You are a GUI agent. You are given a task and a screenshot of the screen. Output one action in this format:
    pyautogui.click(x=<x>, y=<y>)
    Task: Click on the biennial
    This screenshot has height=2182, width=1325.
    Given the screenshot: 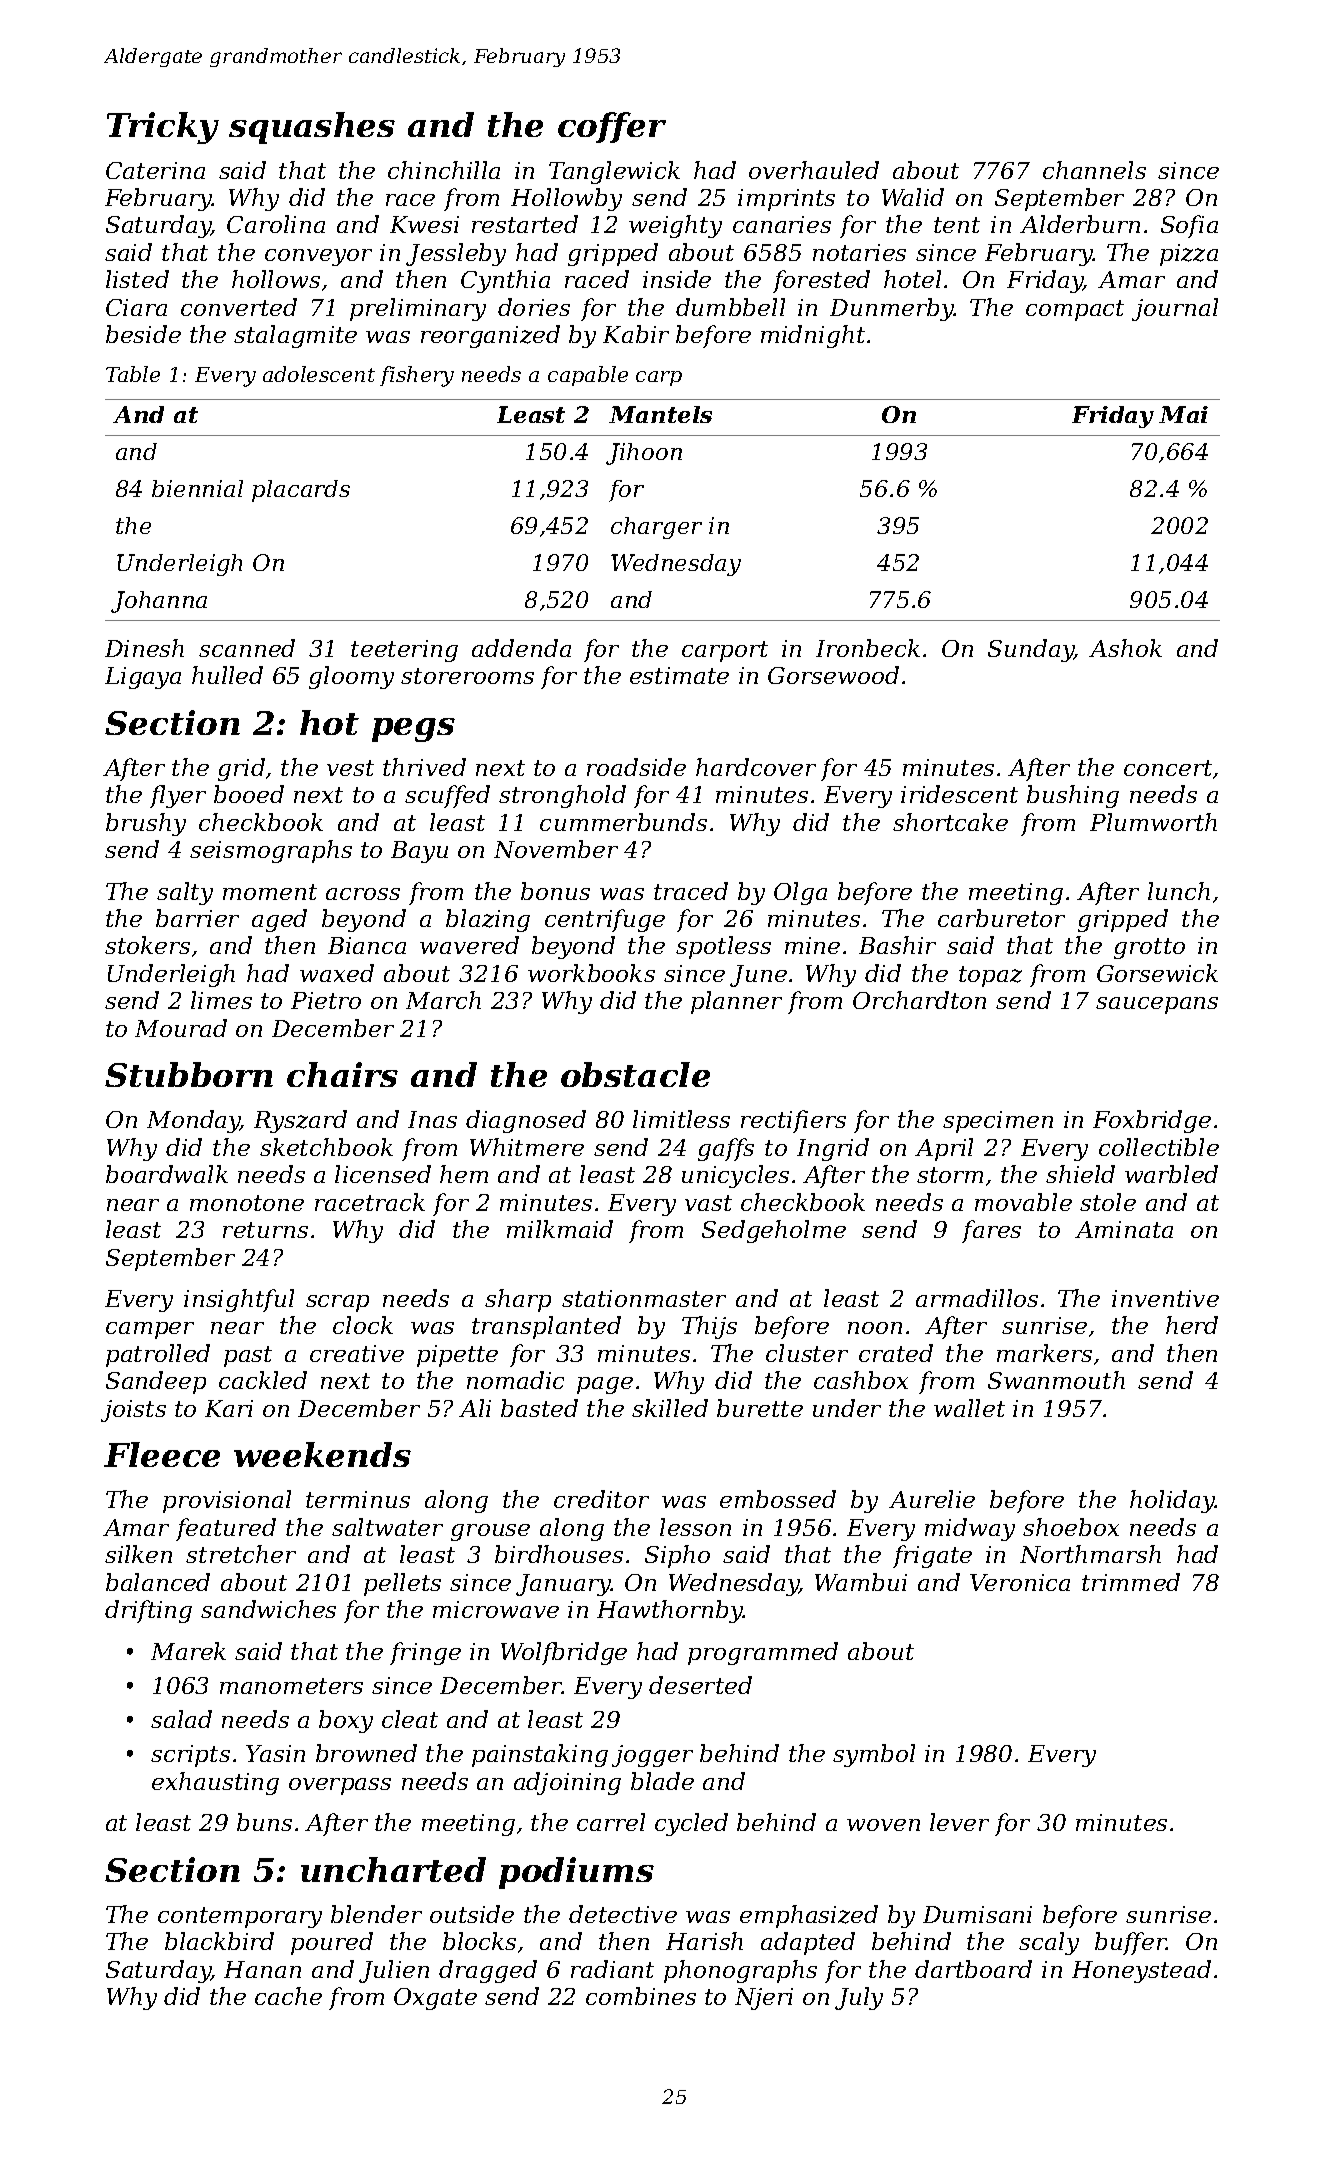 What is the action you would take?
    pyautogui.click(x=197, y=488)
